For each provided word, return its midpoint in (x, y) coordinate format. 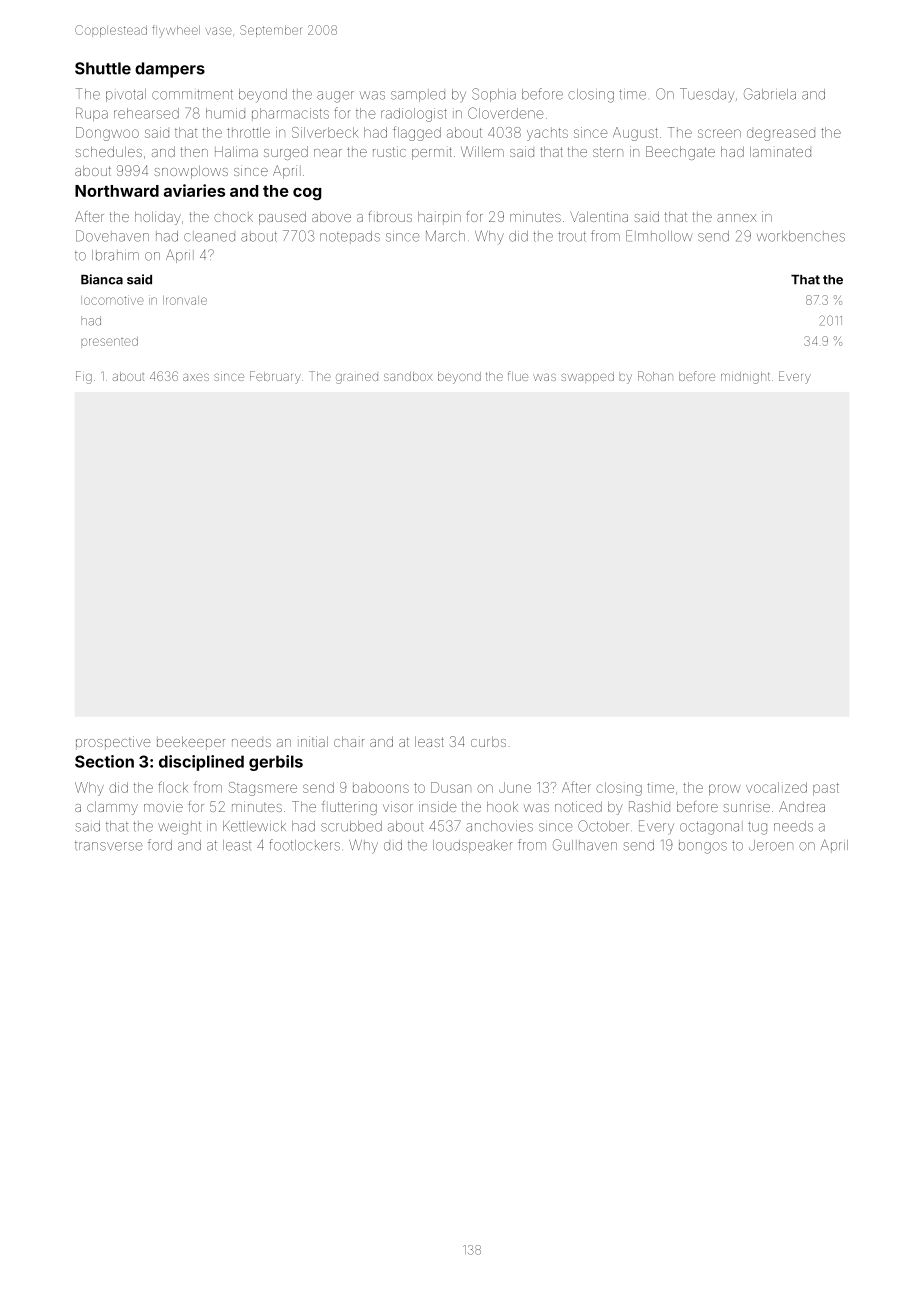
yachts (547, 134)
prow (725, 790)
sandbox (408, 376)
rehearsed (146, 113)
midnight (745, 378)
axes (196, 377)
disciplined (201, 763)
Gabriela (770, 94)
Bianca (102, 279)
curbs (488, 742)
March (445, 236)
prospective (113, 743)
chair (349, 742)
